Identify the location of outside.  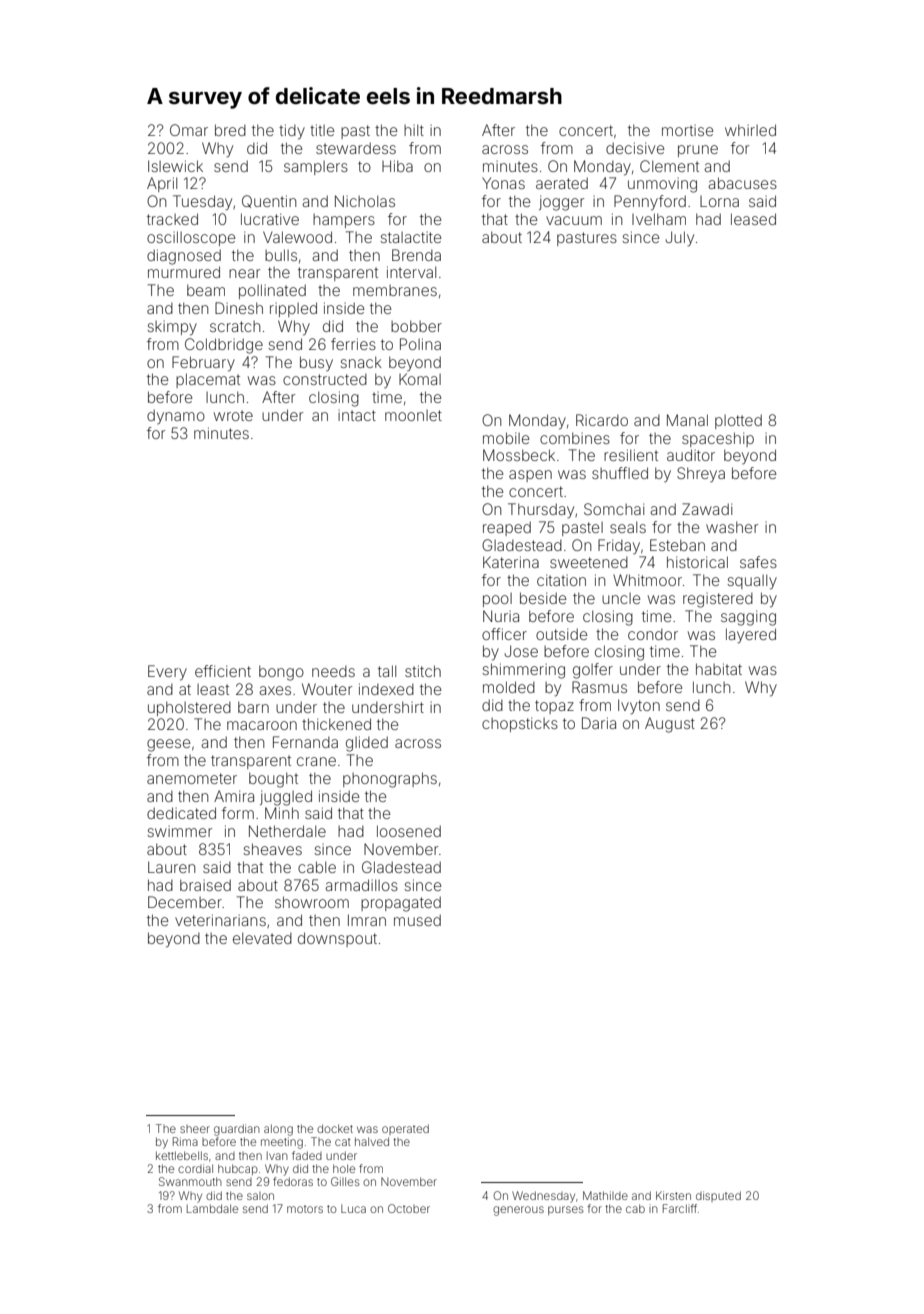
(561, 634).
